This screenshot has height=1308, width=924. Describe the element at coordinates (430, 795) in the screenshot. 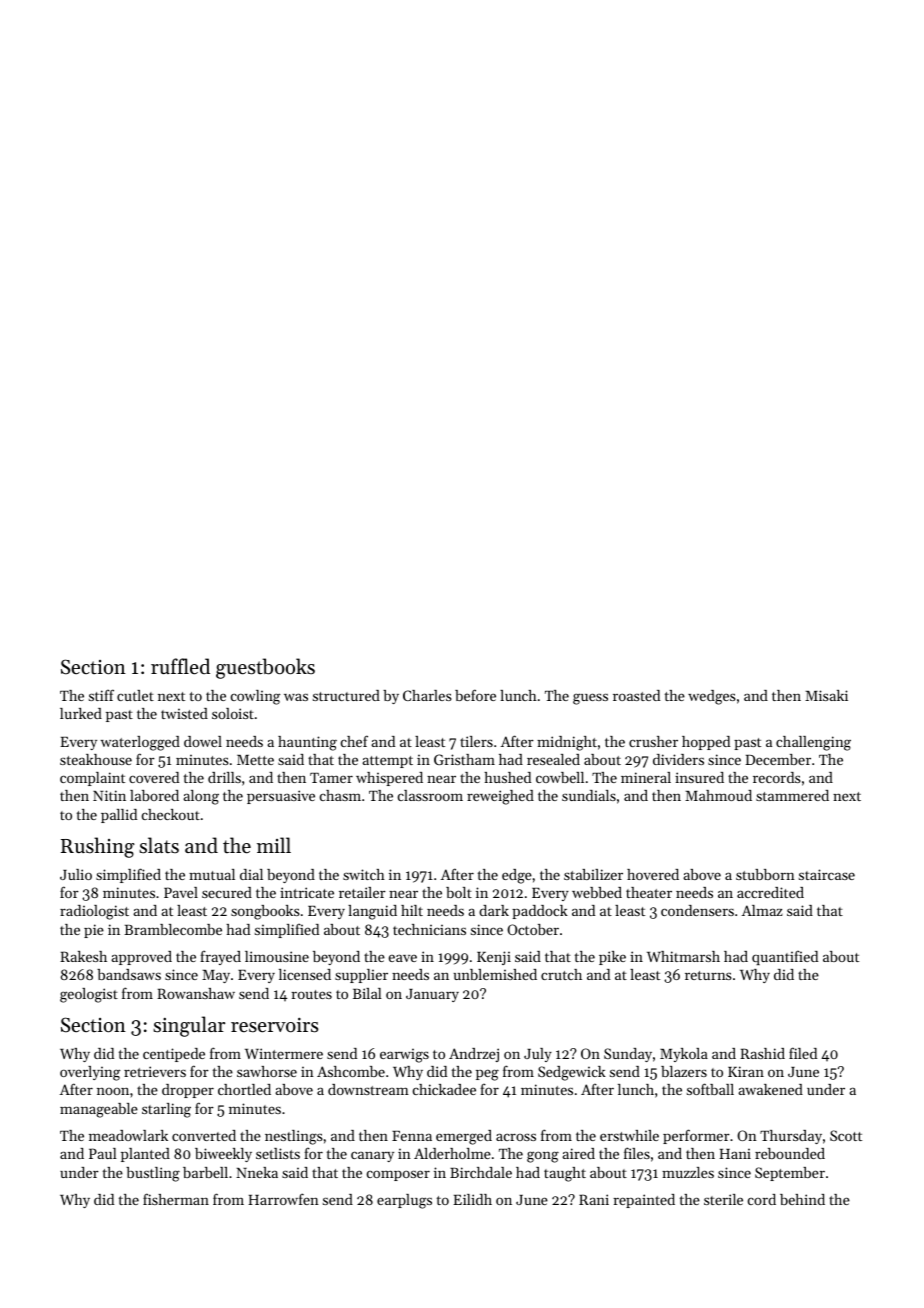

I see `classroom` at that location.
